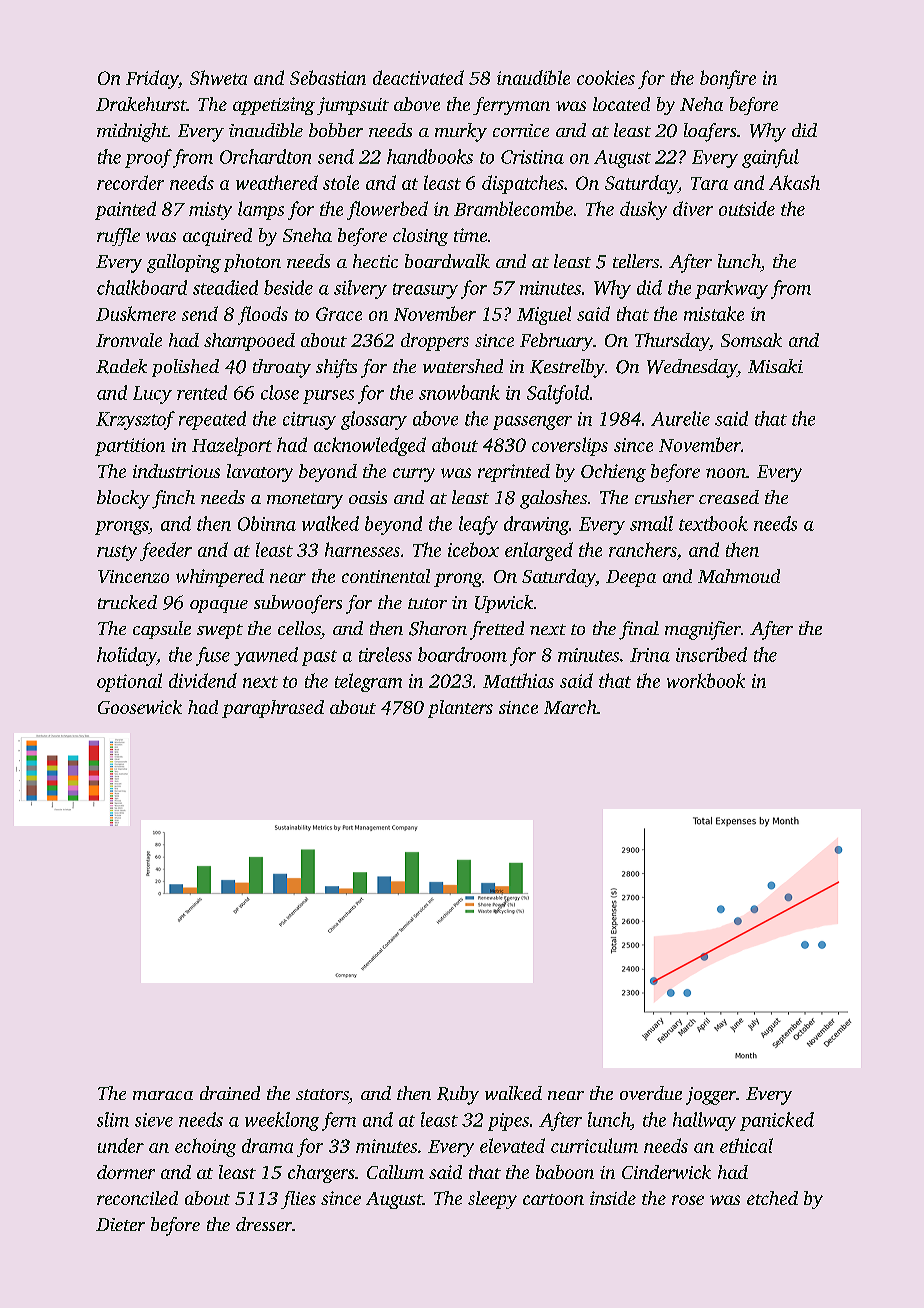 The width and height of the document is (924, 1308). What do you see at coordinates (511, 106) in the document?
I see `ferryman` at bounding box center [511, 106].
